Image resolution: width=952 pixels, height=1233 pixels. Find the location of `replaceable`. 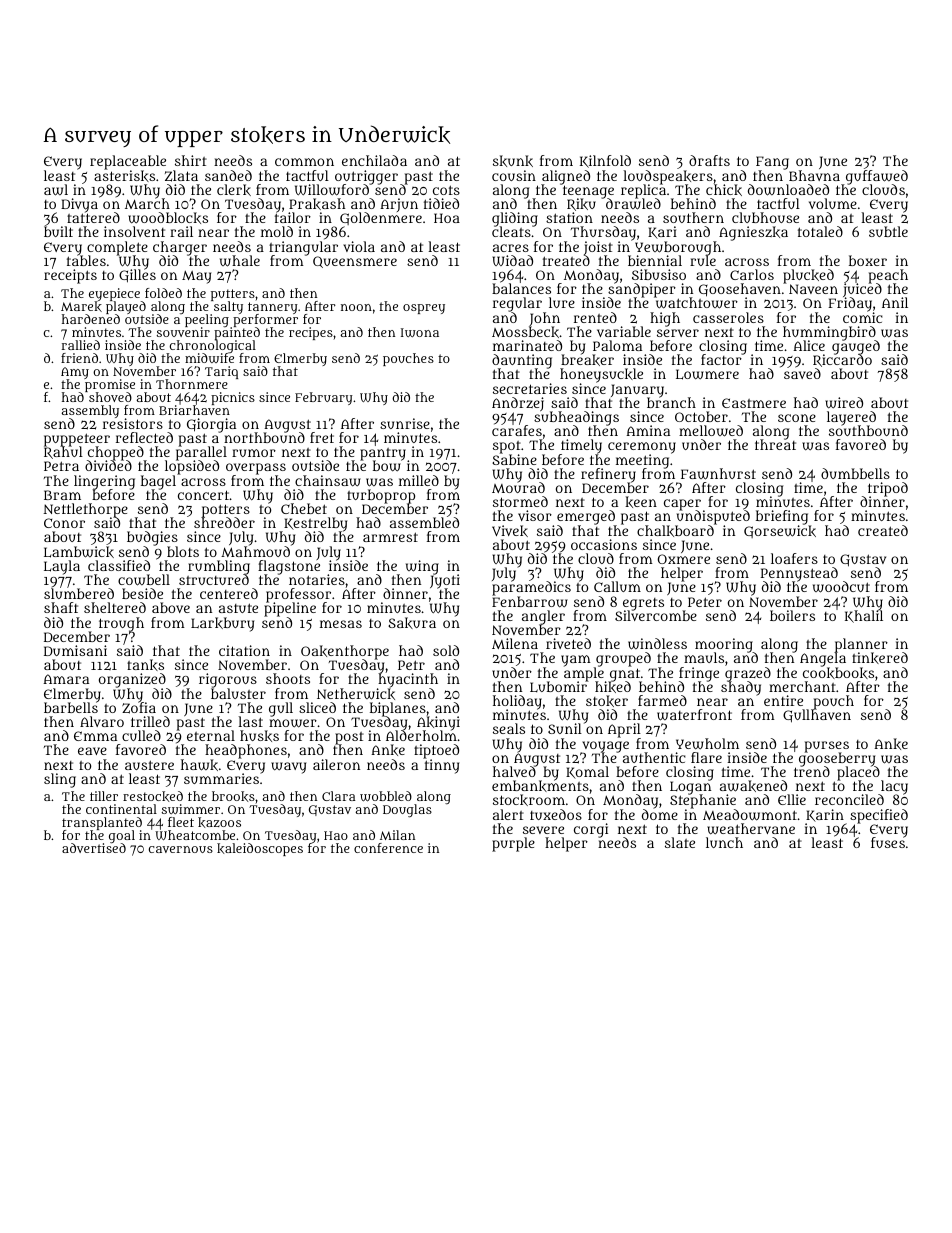

replaceable is located at coordinates (128, 162).
